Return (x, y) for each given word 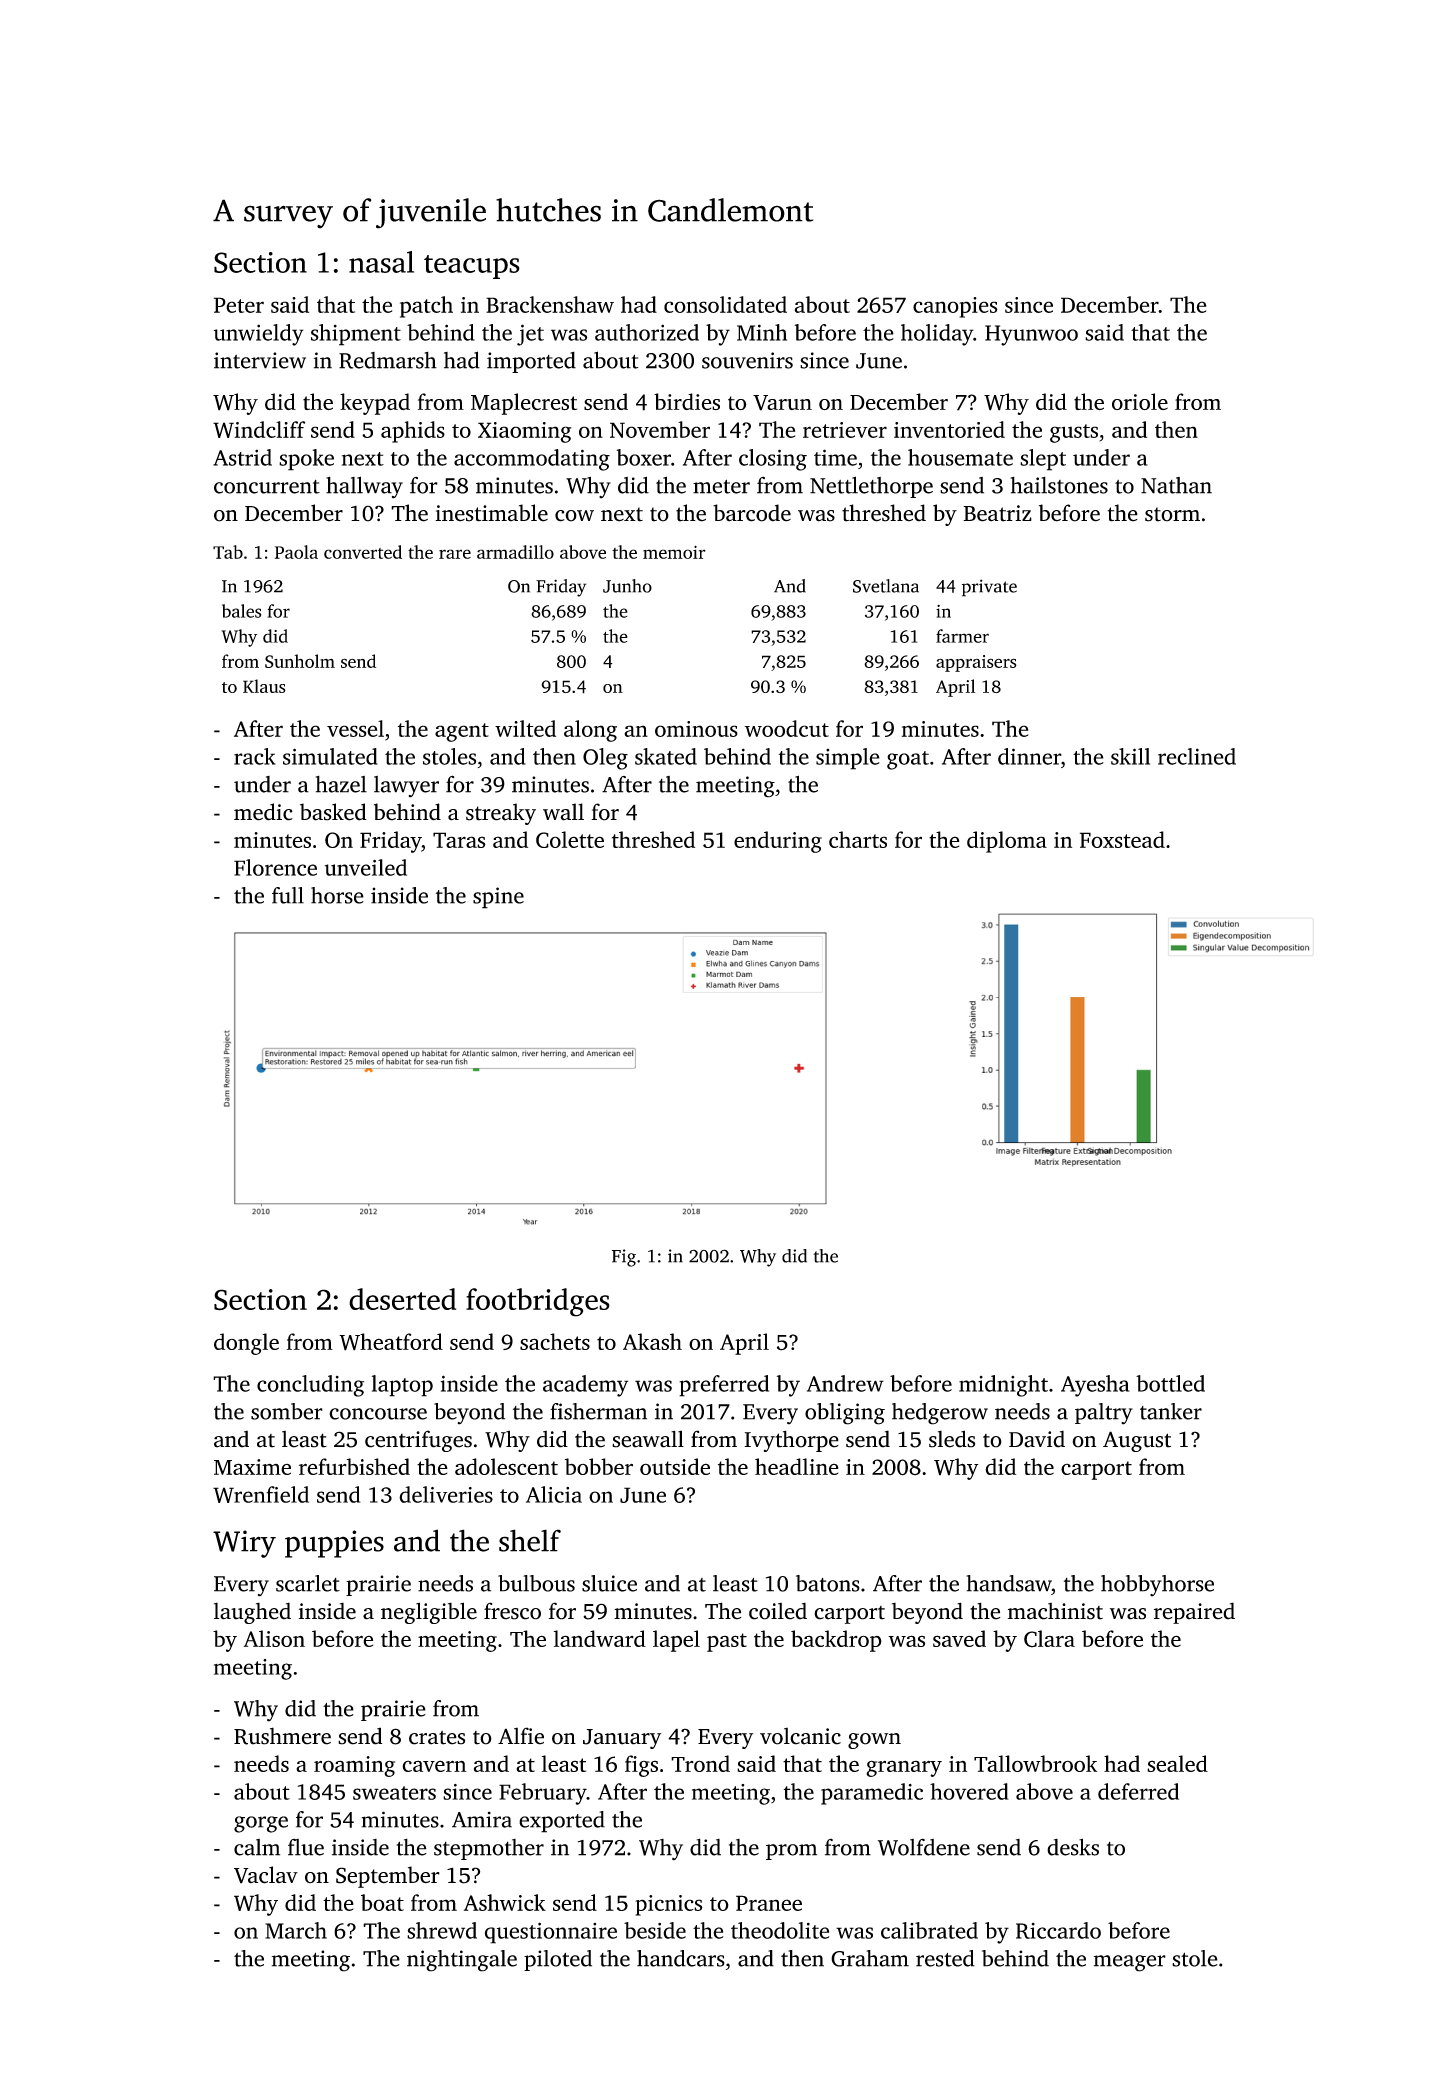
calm (257, 1847)
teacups (472, 267)
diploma (1007, 842)
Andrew (845, 1383)
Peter (239, 305)
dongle (246, 1344)
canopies (955, 307)
